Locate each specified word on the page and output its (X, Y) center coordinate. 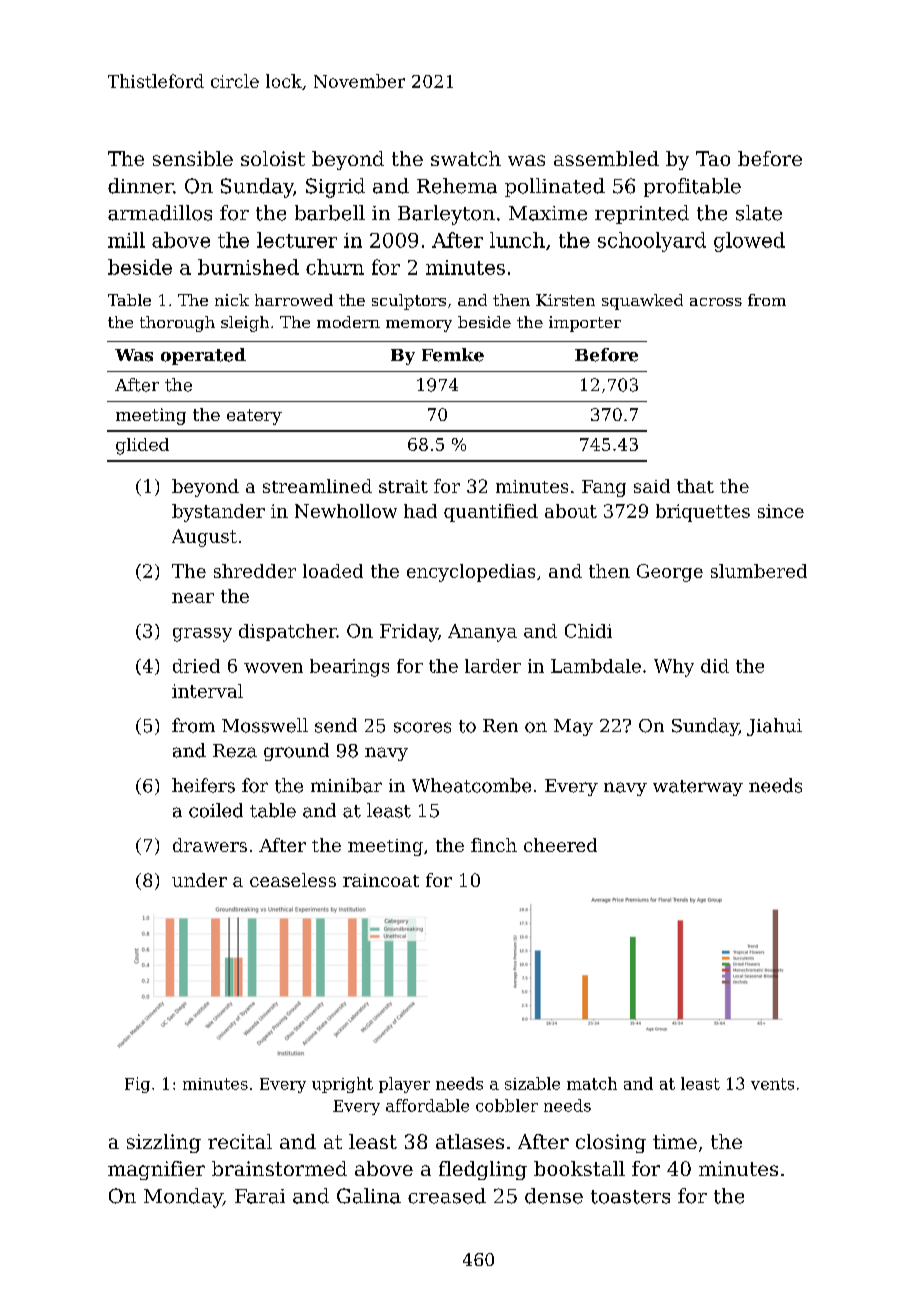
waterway (698, 788)
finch (494, 845)
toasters (630, 1197)
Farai (260, 1196)
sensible (193, 158)
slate (759, 213)
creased (447, 1196)
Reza (235, 751)
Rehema (457, 186)
